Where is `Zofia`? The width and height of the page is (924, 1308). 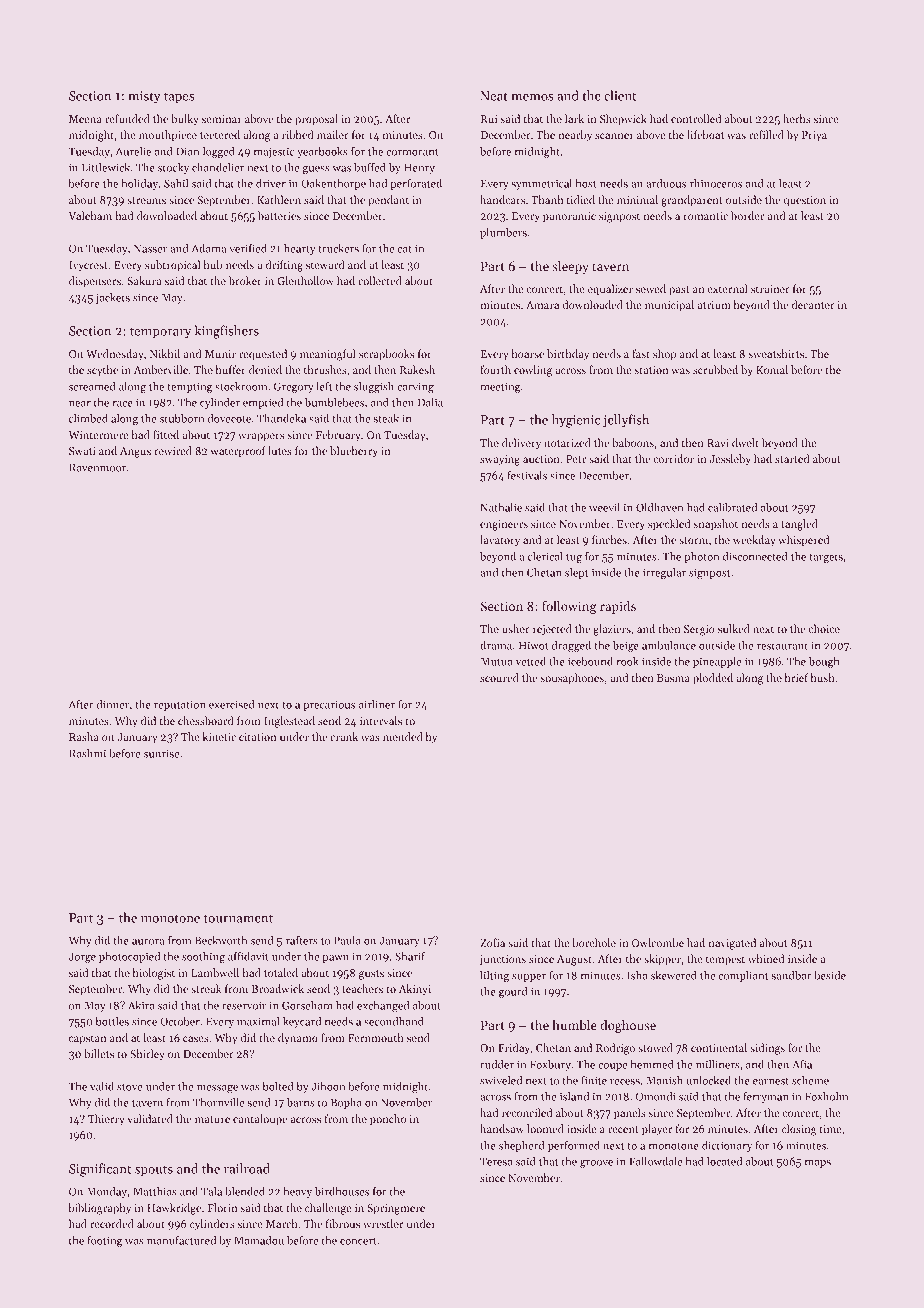 Zofia is located at coordinates (492, 942).
